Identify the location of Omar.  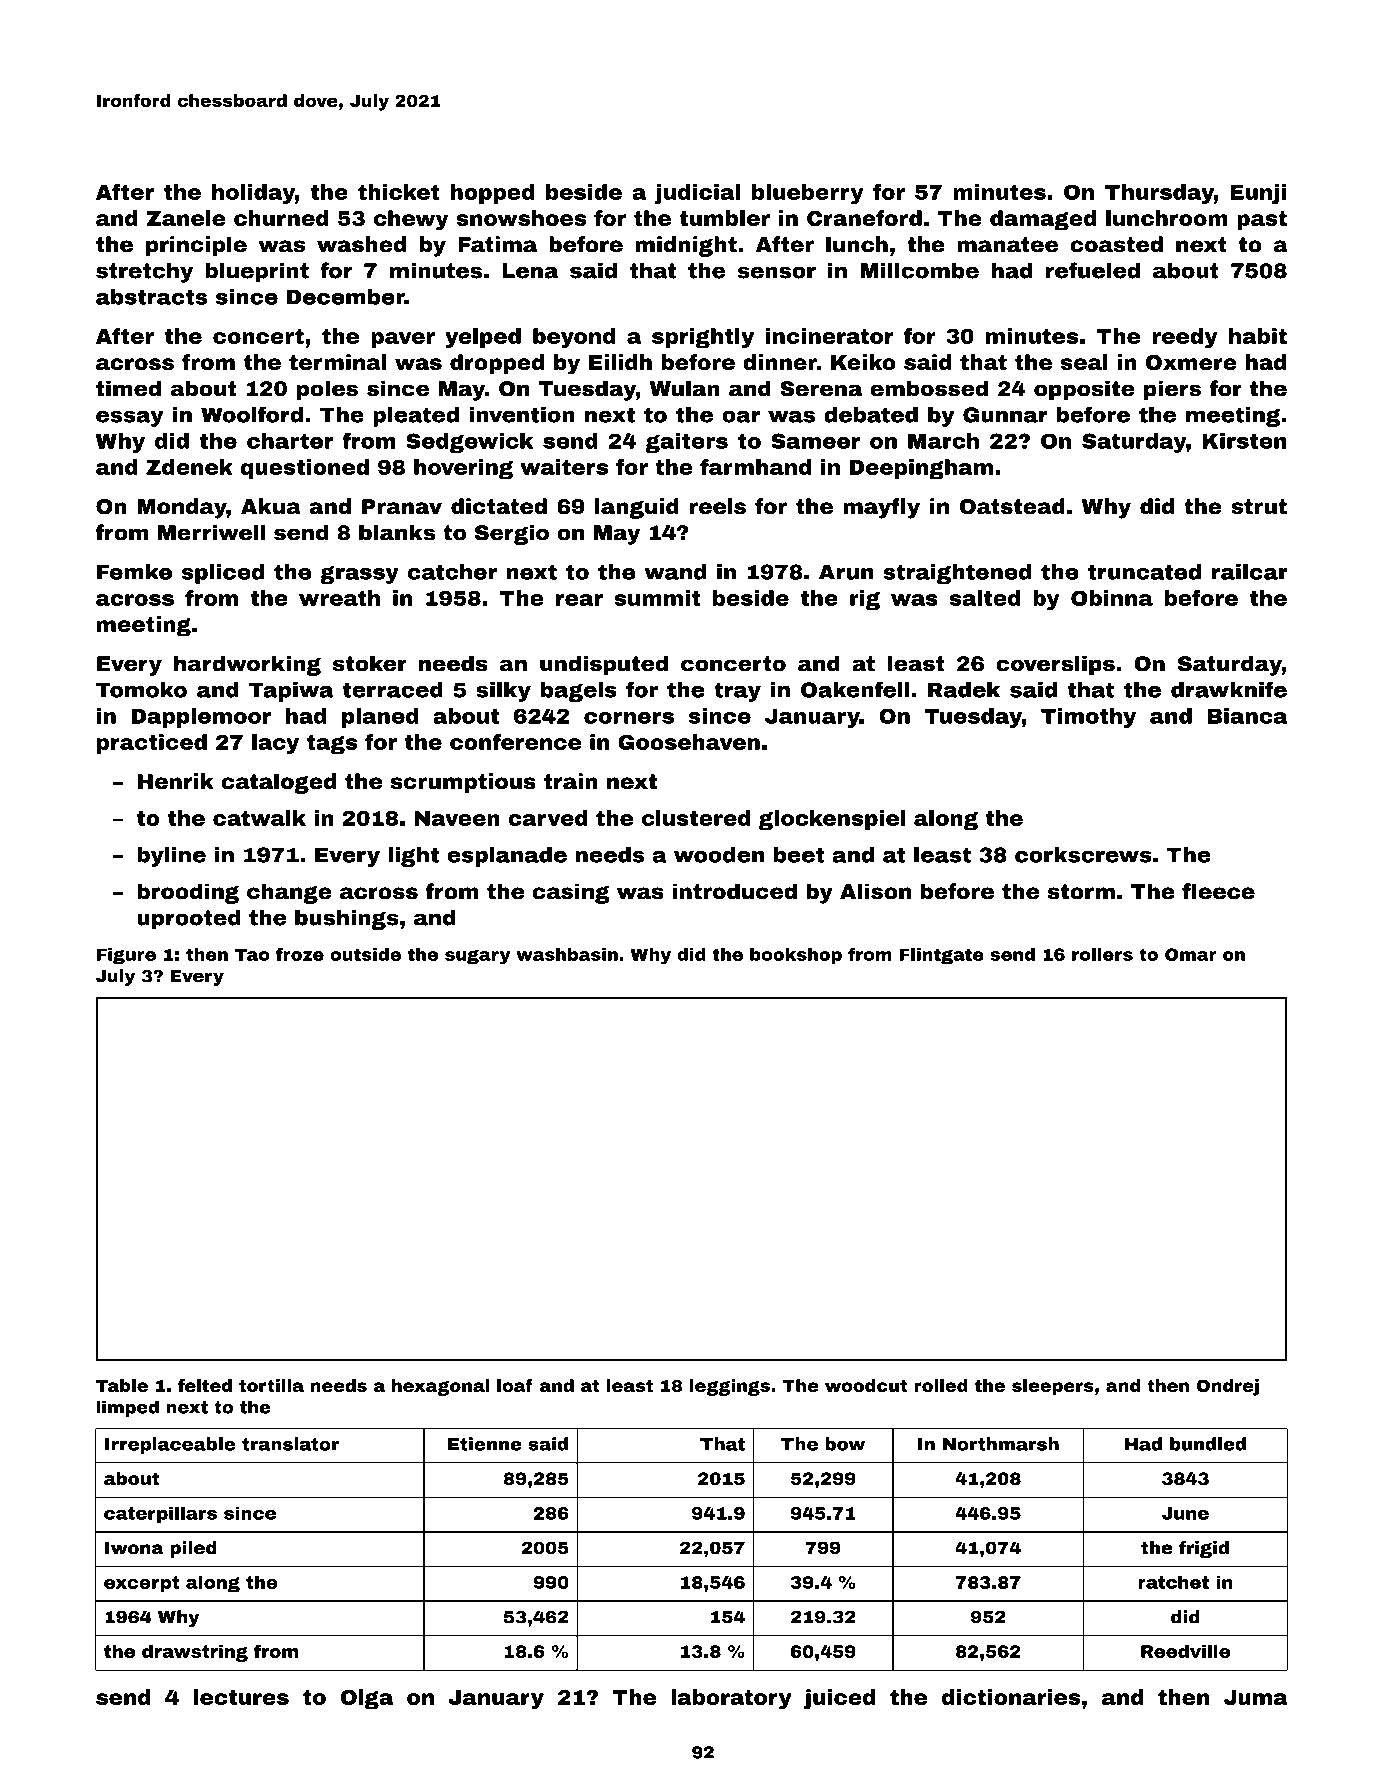
(1191, 954).
